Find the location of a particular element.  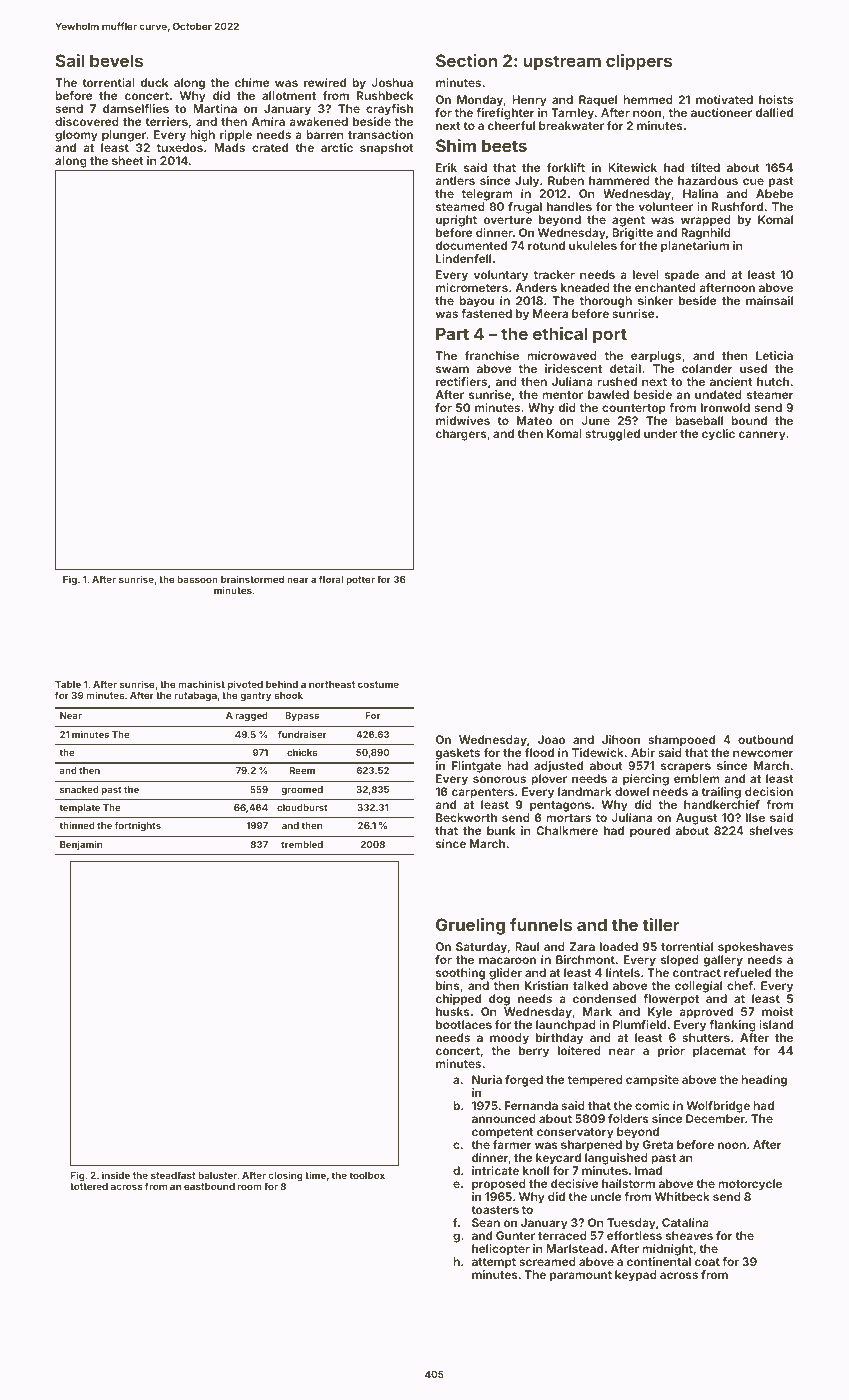

Benjamin is located at coordinates (81, 845).
